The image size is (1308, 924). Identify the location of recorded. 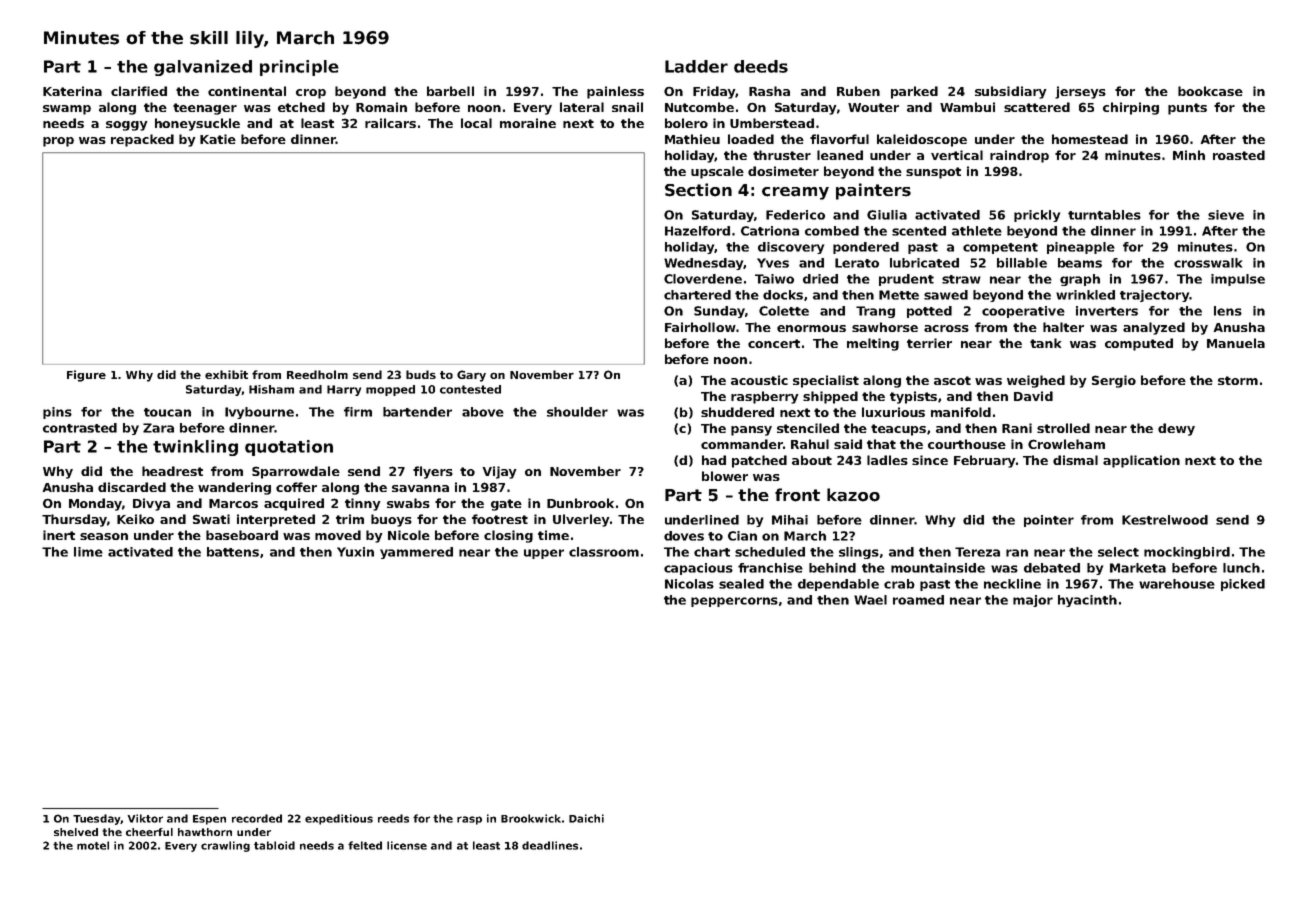
(257, 818).
